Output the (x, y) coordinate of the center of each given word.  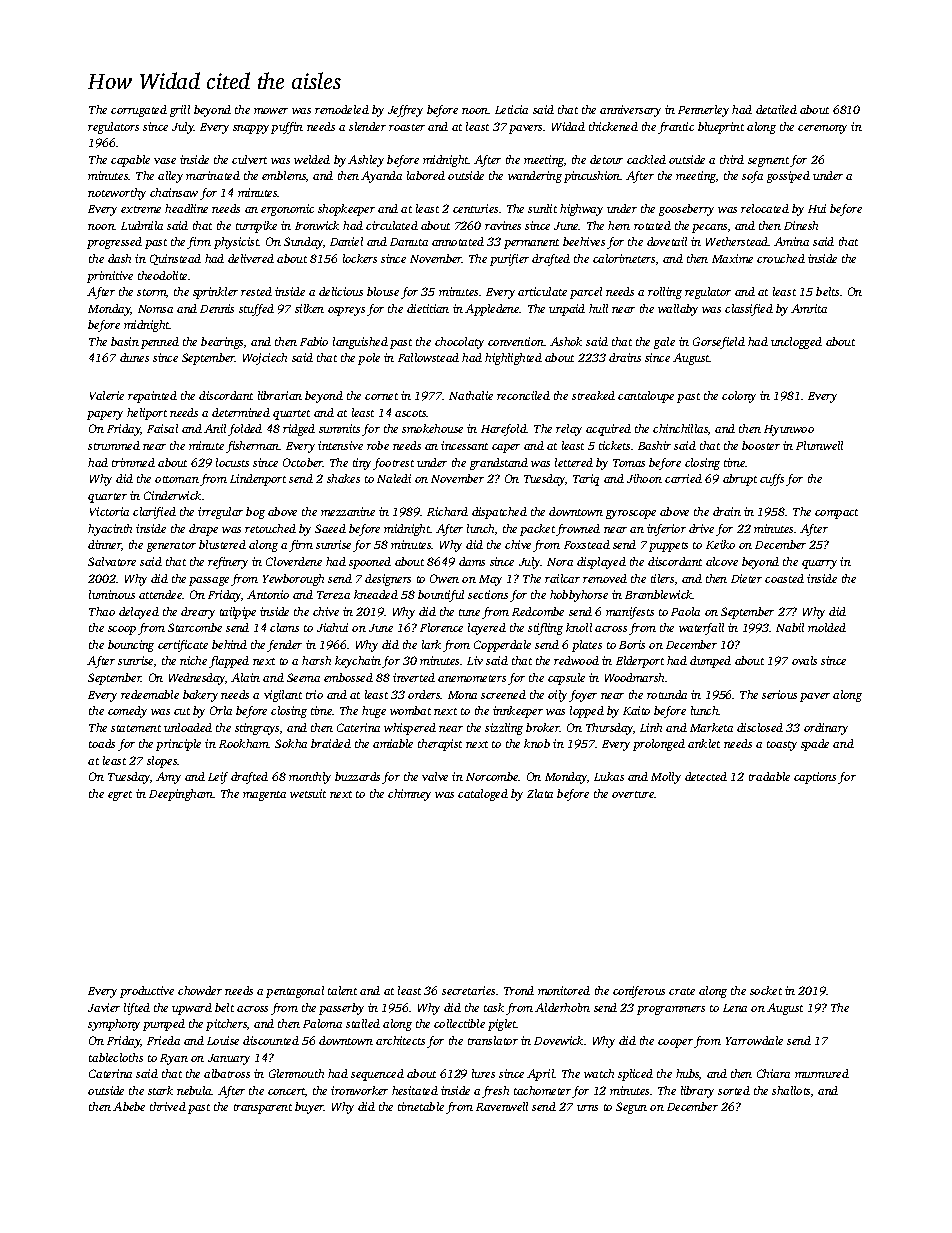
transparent (263, 1109)
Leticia (511, 109)
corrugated (139, 111)
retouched (270, 528)
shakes (343, 478)
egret (120, 796)
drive (701, 528)
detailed (776, 109)
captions (815, 778)
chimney (409, 795)
